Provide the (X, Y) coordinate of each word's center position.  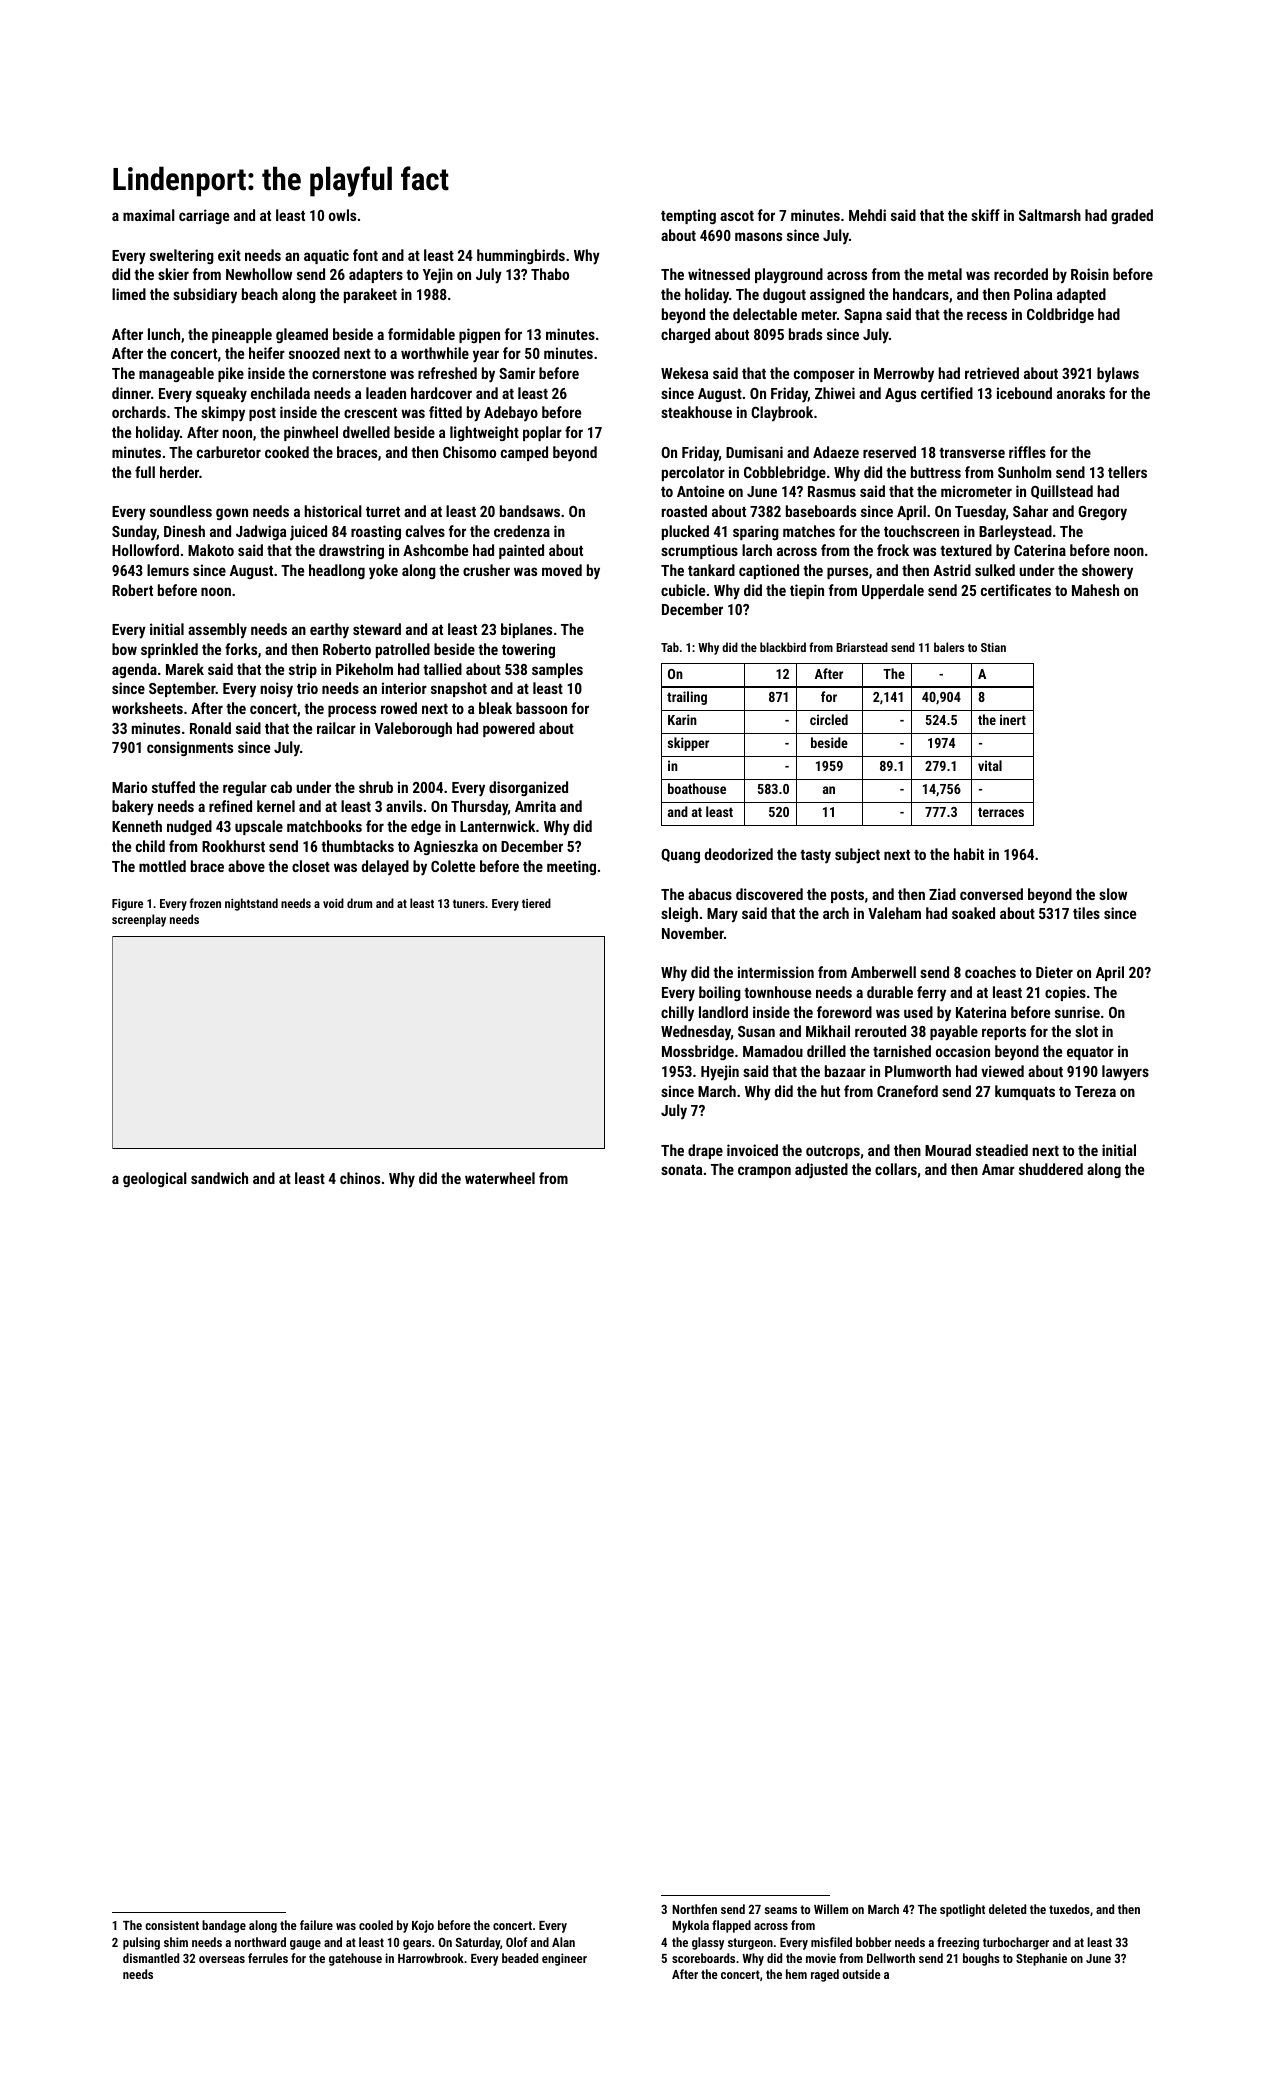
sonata (681, 1170)
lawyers (1125, 1073)
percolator (693, 473)
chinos (360, 1178)
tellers (1127, 472)
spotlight (962, 1910)
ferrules (268, 1958)
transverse (972, 453)
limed (129, 294)
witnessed (719, 274)
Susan (756, 1031)
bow (124, 649)
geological (155, 1179)
